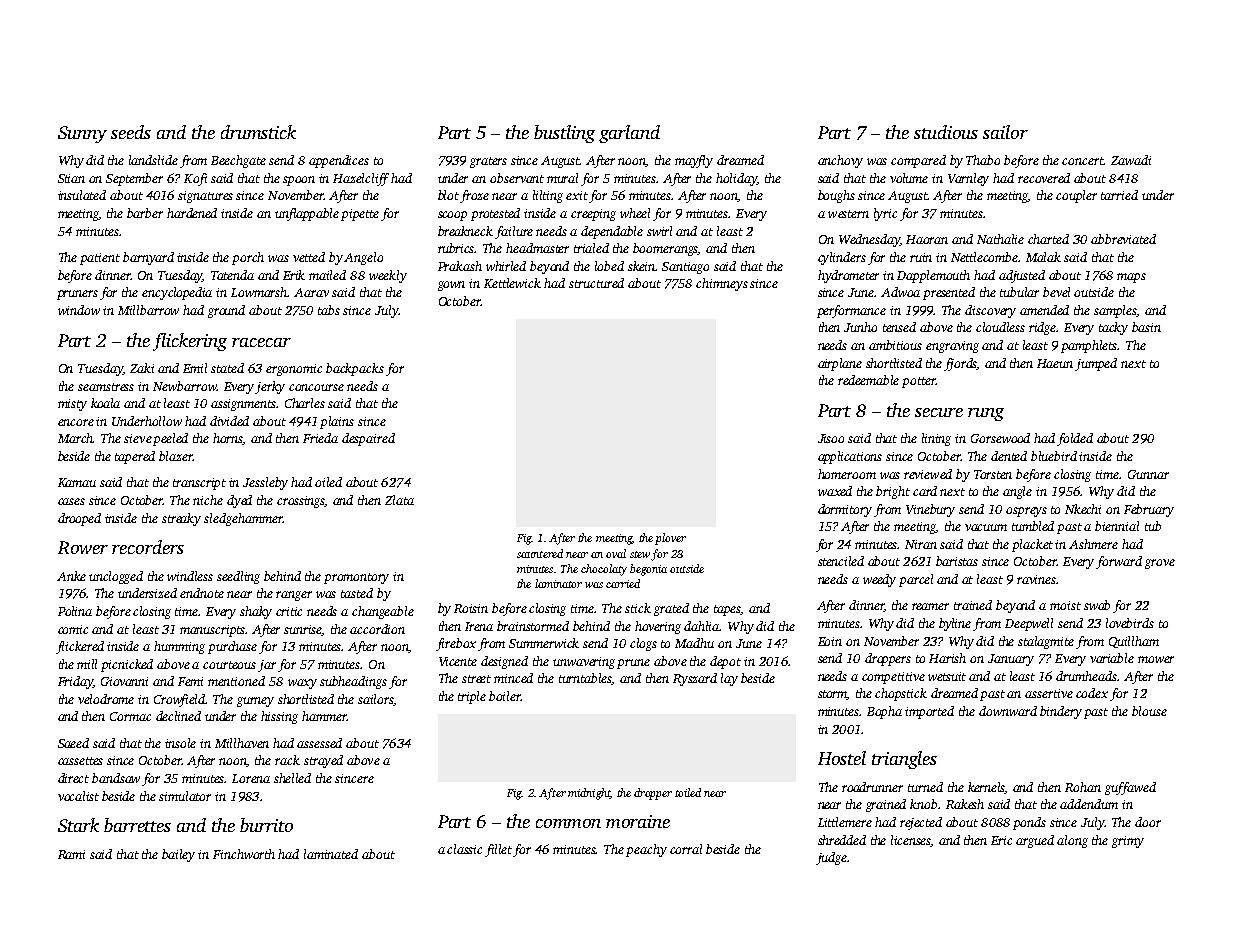  What do you see at coordinates (71, 854) in the screenshot?
I see `Rami` at bounding box center [71, 854].
